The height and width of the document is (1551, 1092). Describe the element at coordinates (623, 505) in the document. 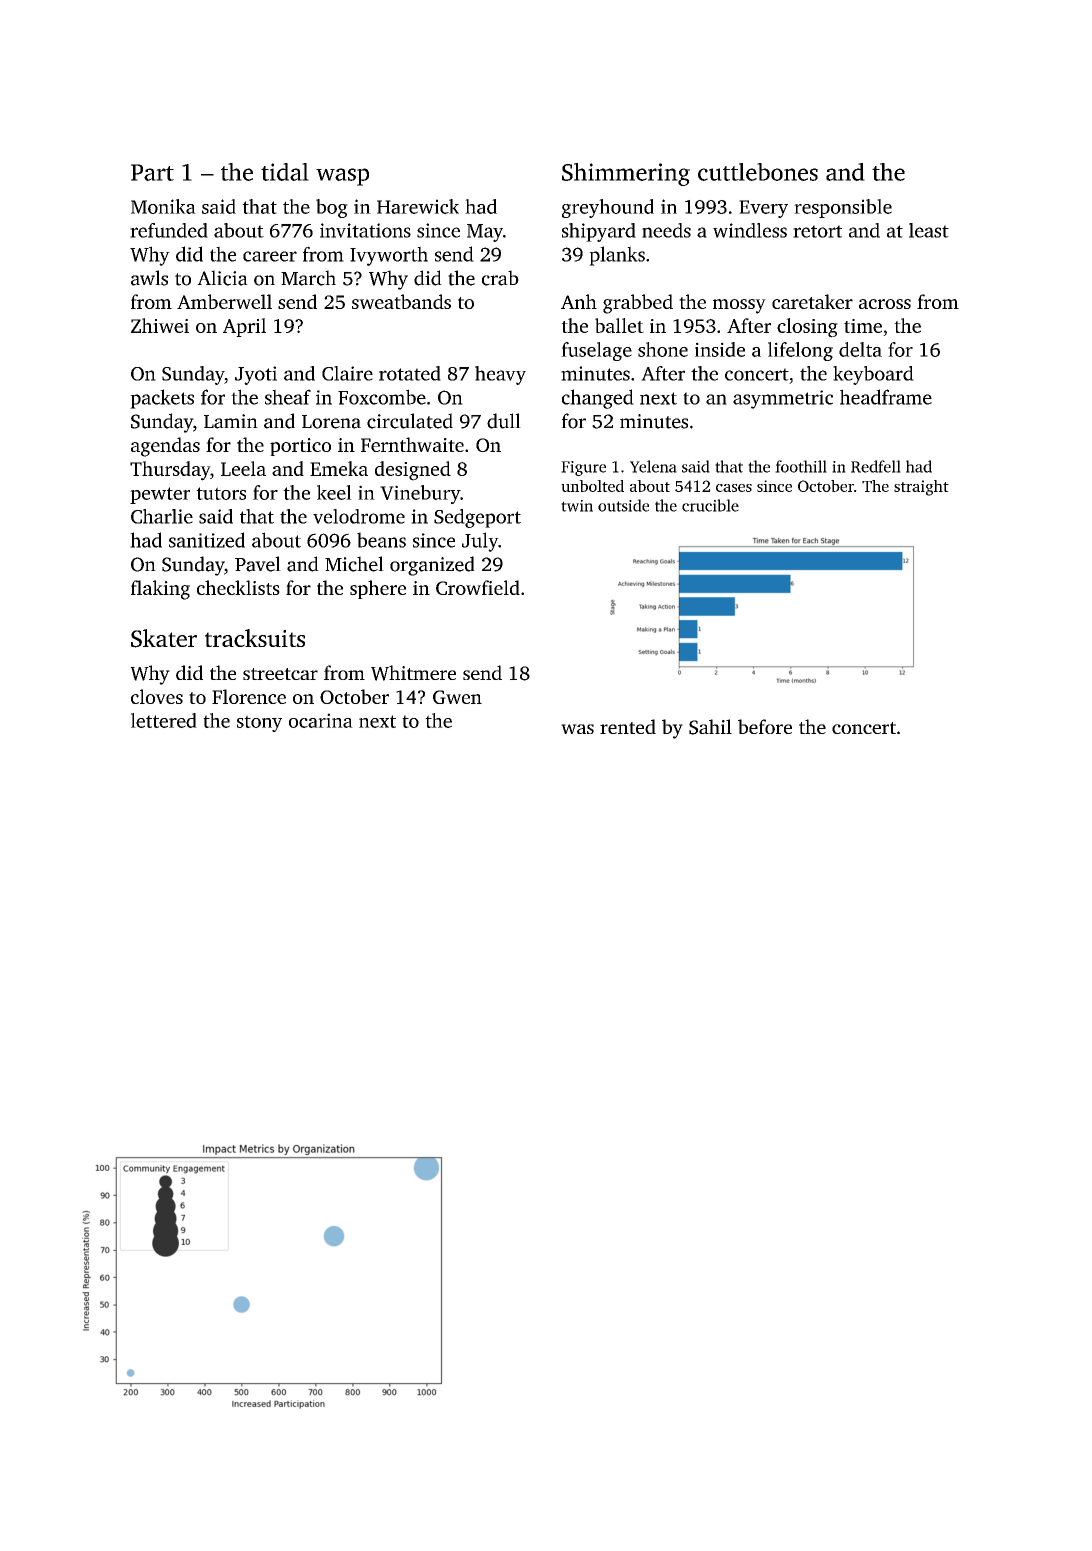

I see `outside` at that location.
